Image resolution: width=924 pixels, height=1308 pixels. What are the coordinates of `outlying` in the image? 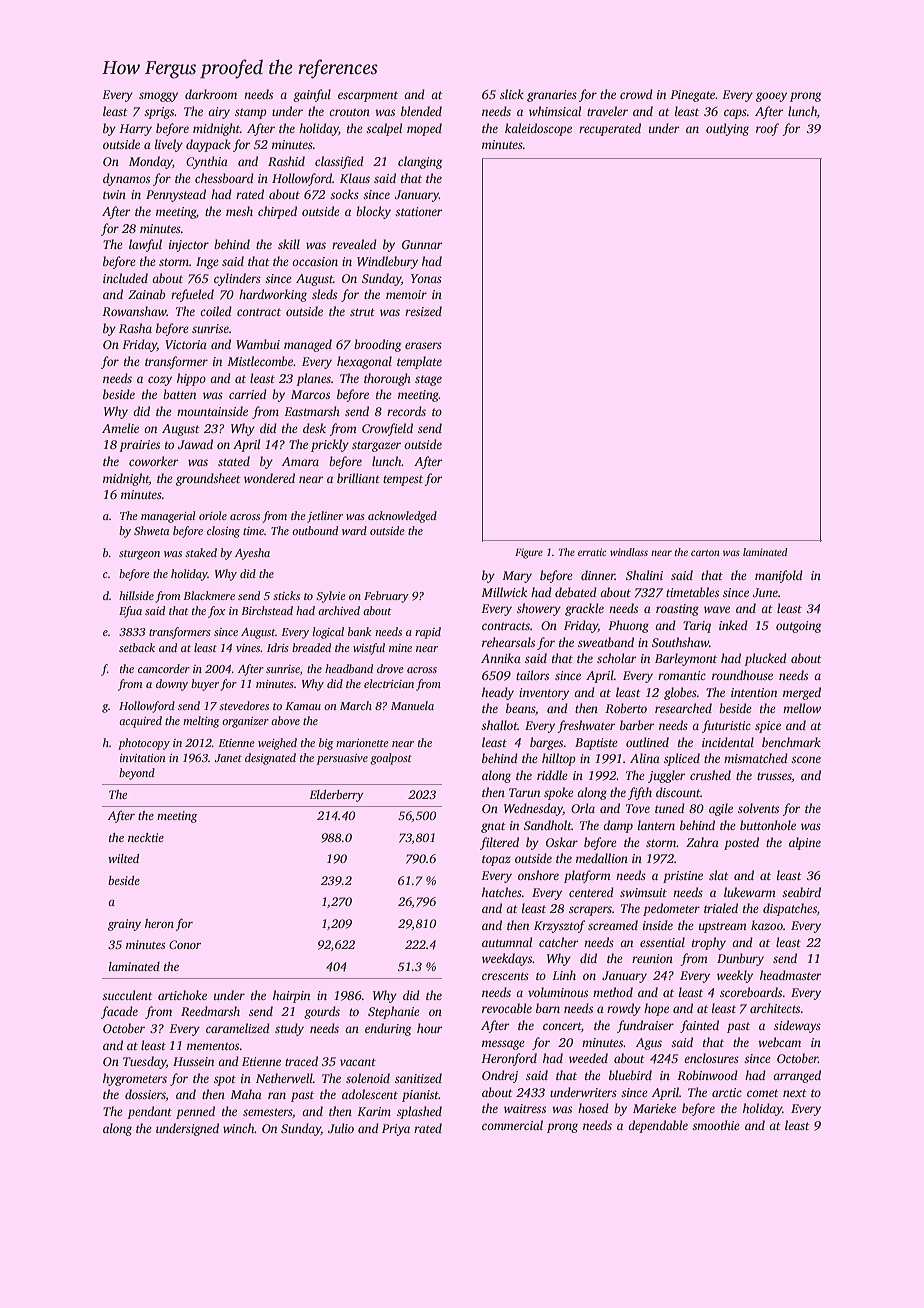 It's located at (727, 129).
